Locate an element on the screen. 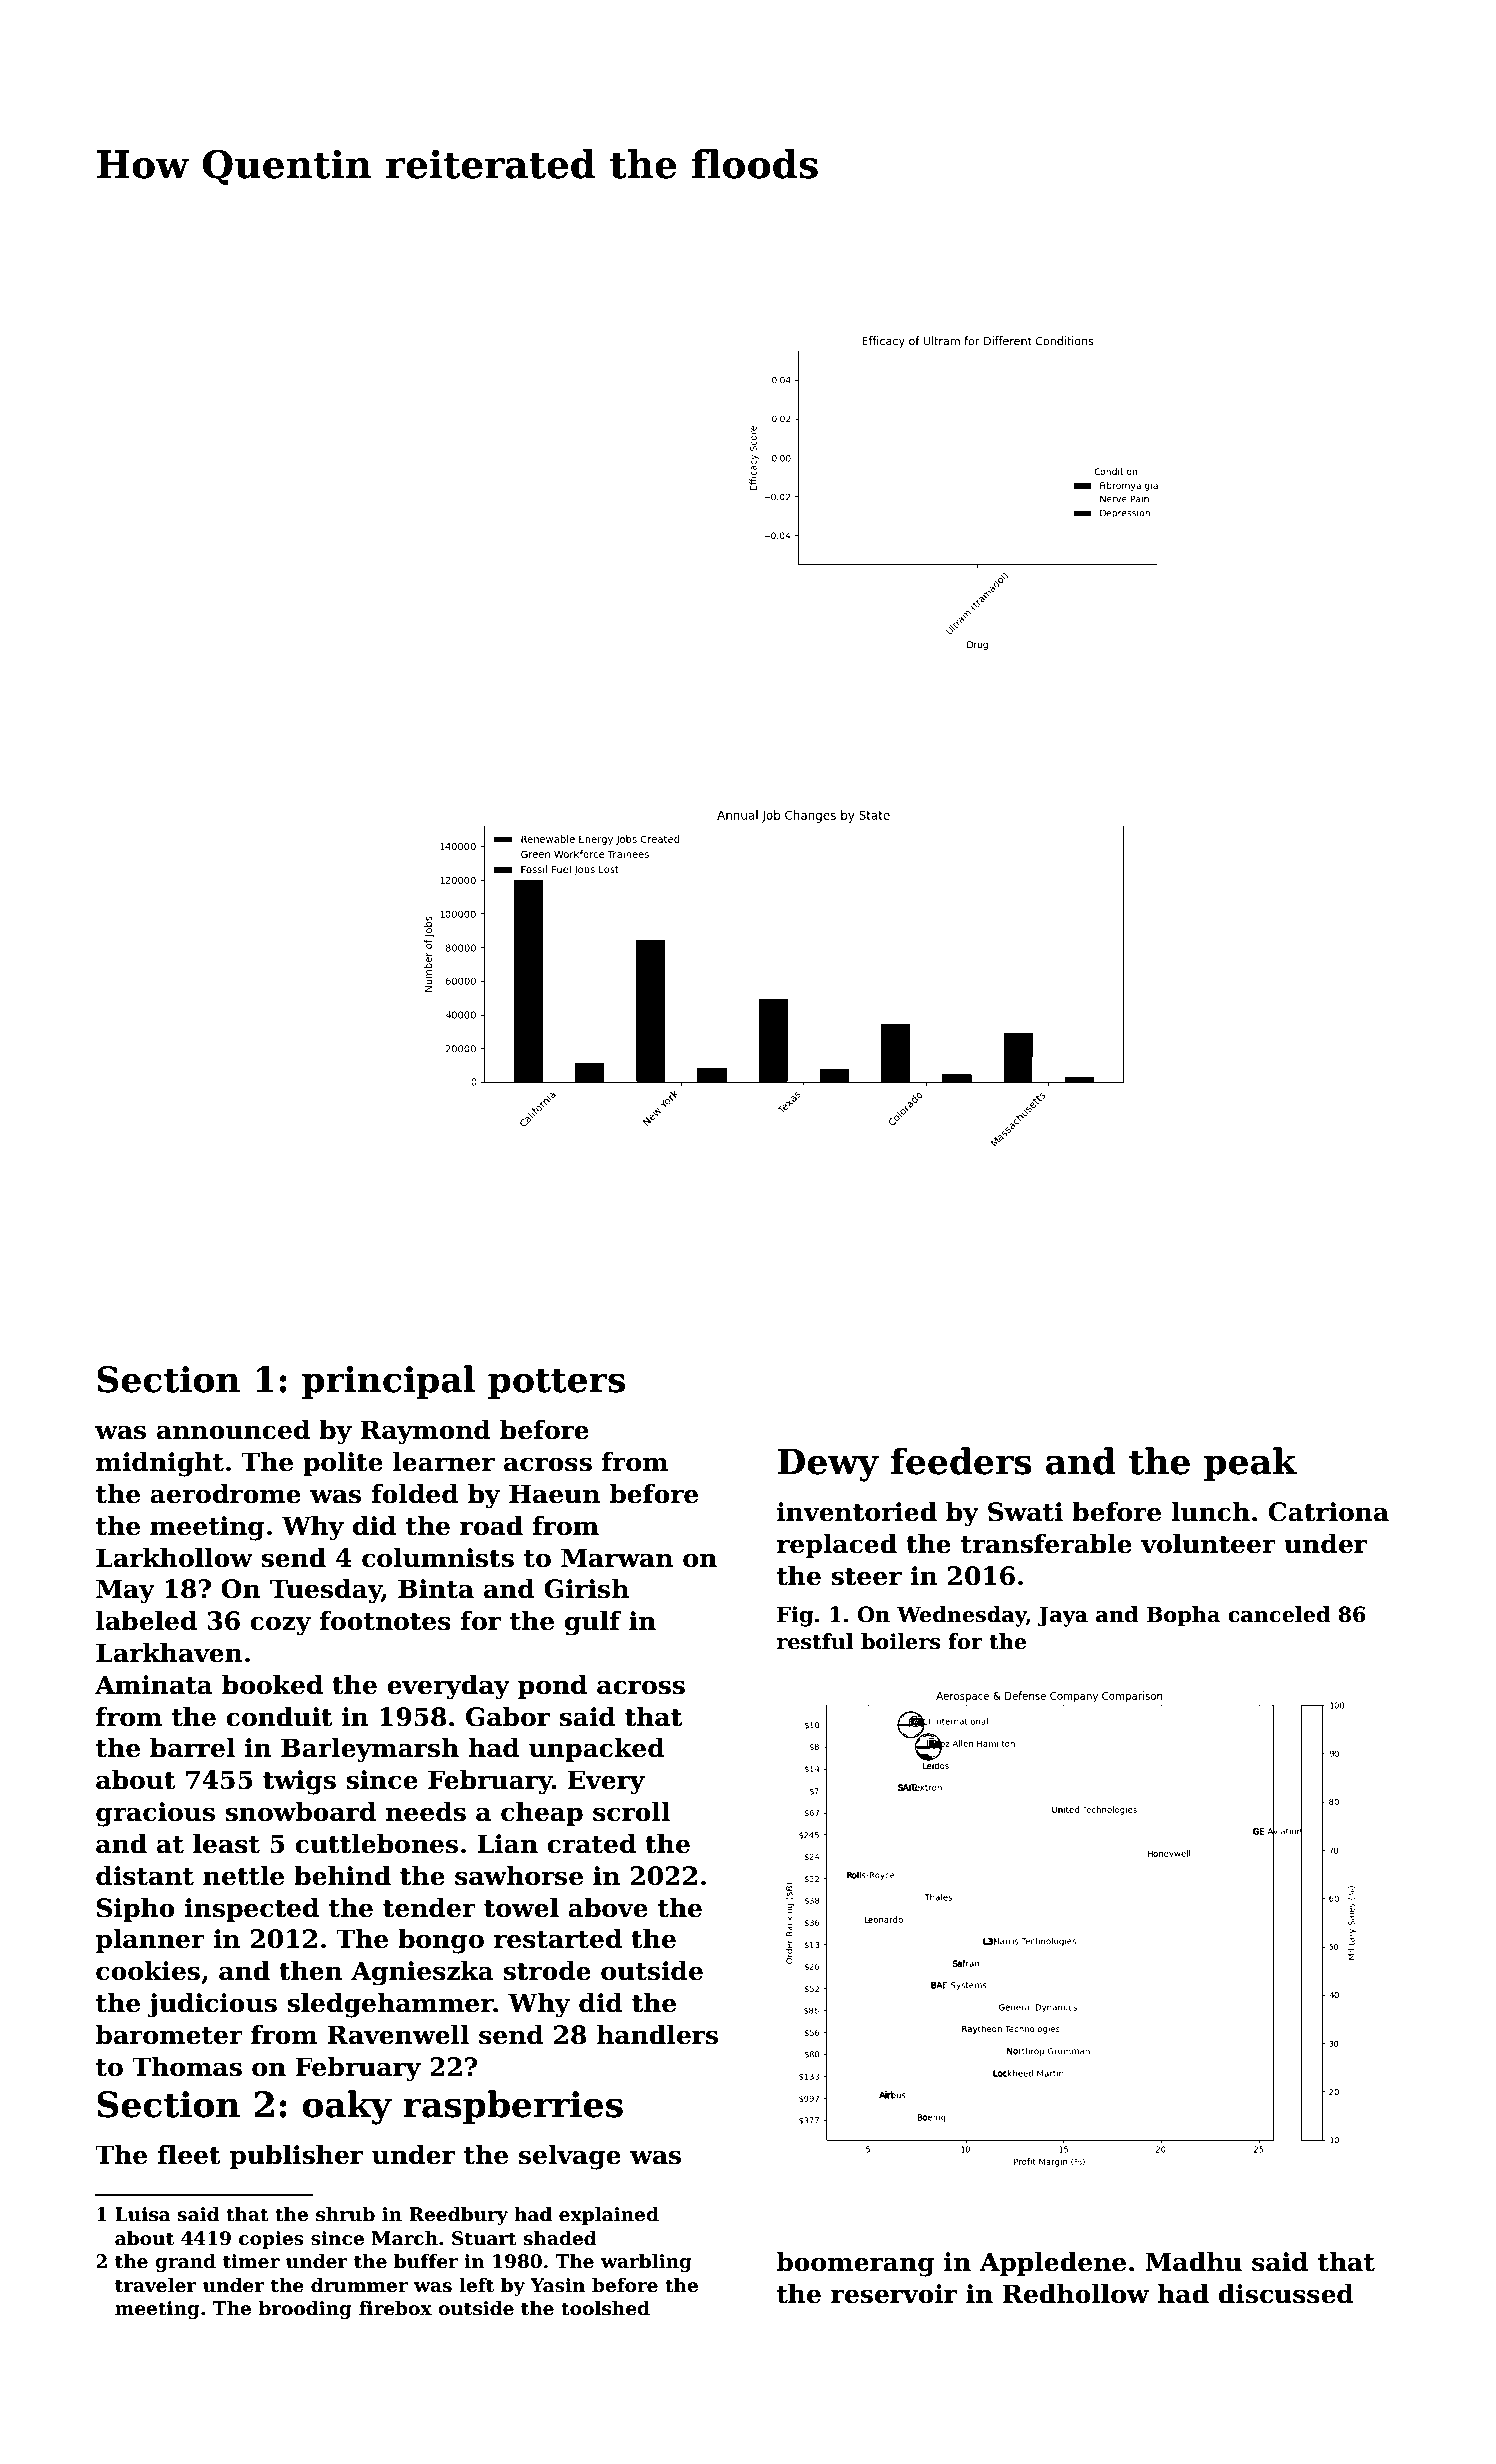 This screenshot has width=1496, height=2464. scroll is located at coordinates (631, 1812).
